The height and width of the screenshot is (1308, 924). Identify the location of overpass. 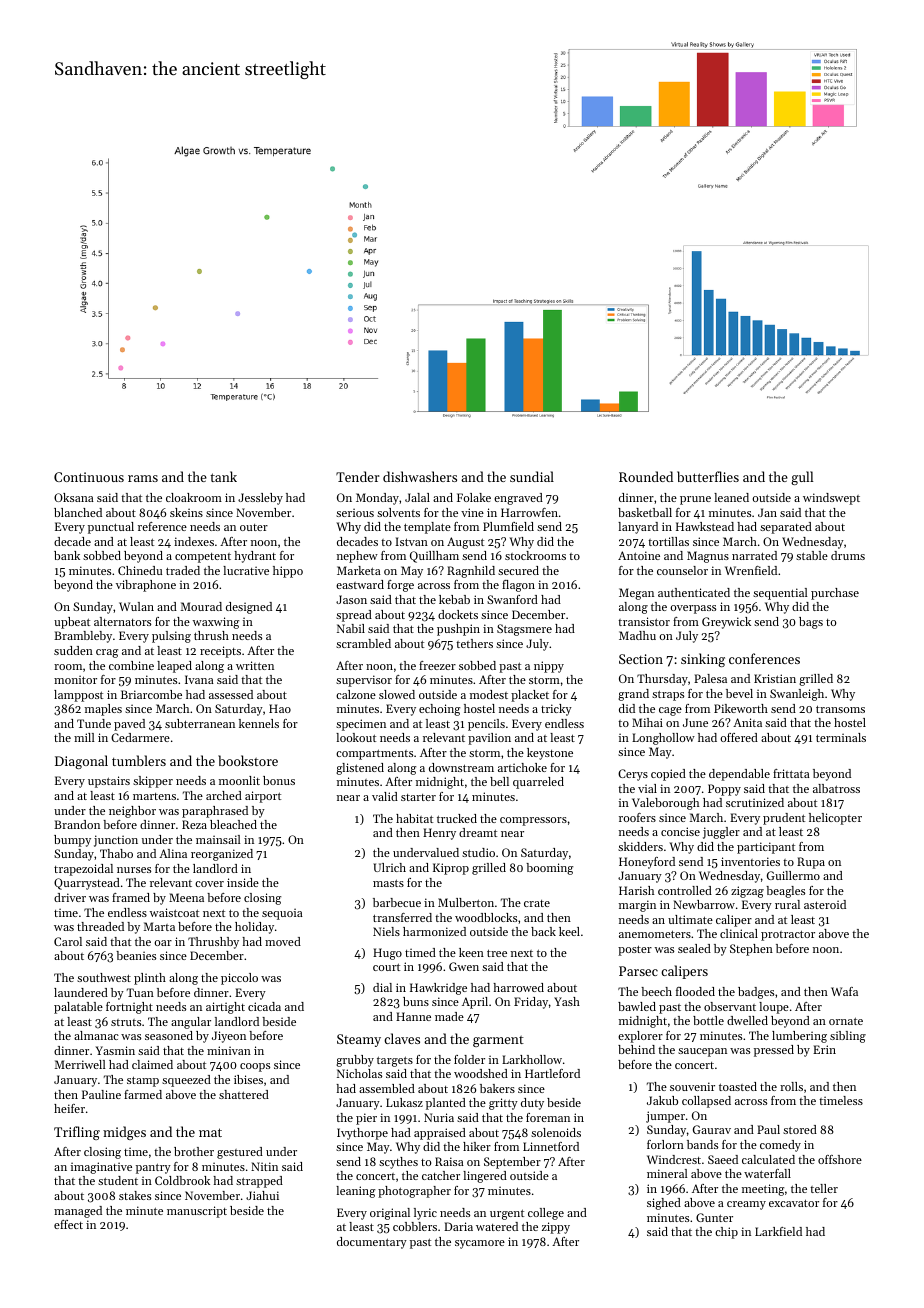
(693, 609).
